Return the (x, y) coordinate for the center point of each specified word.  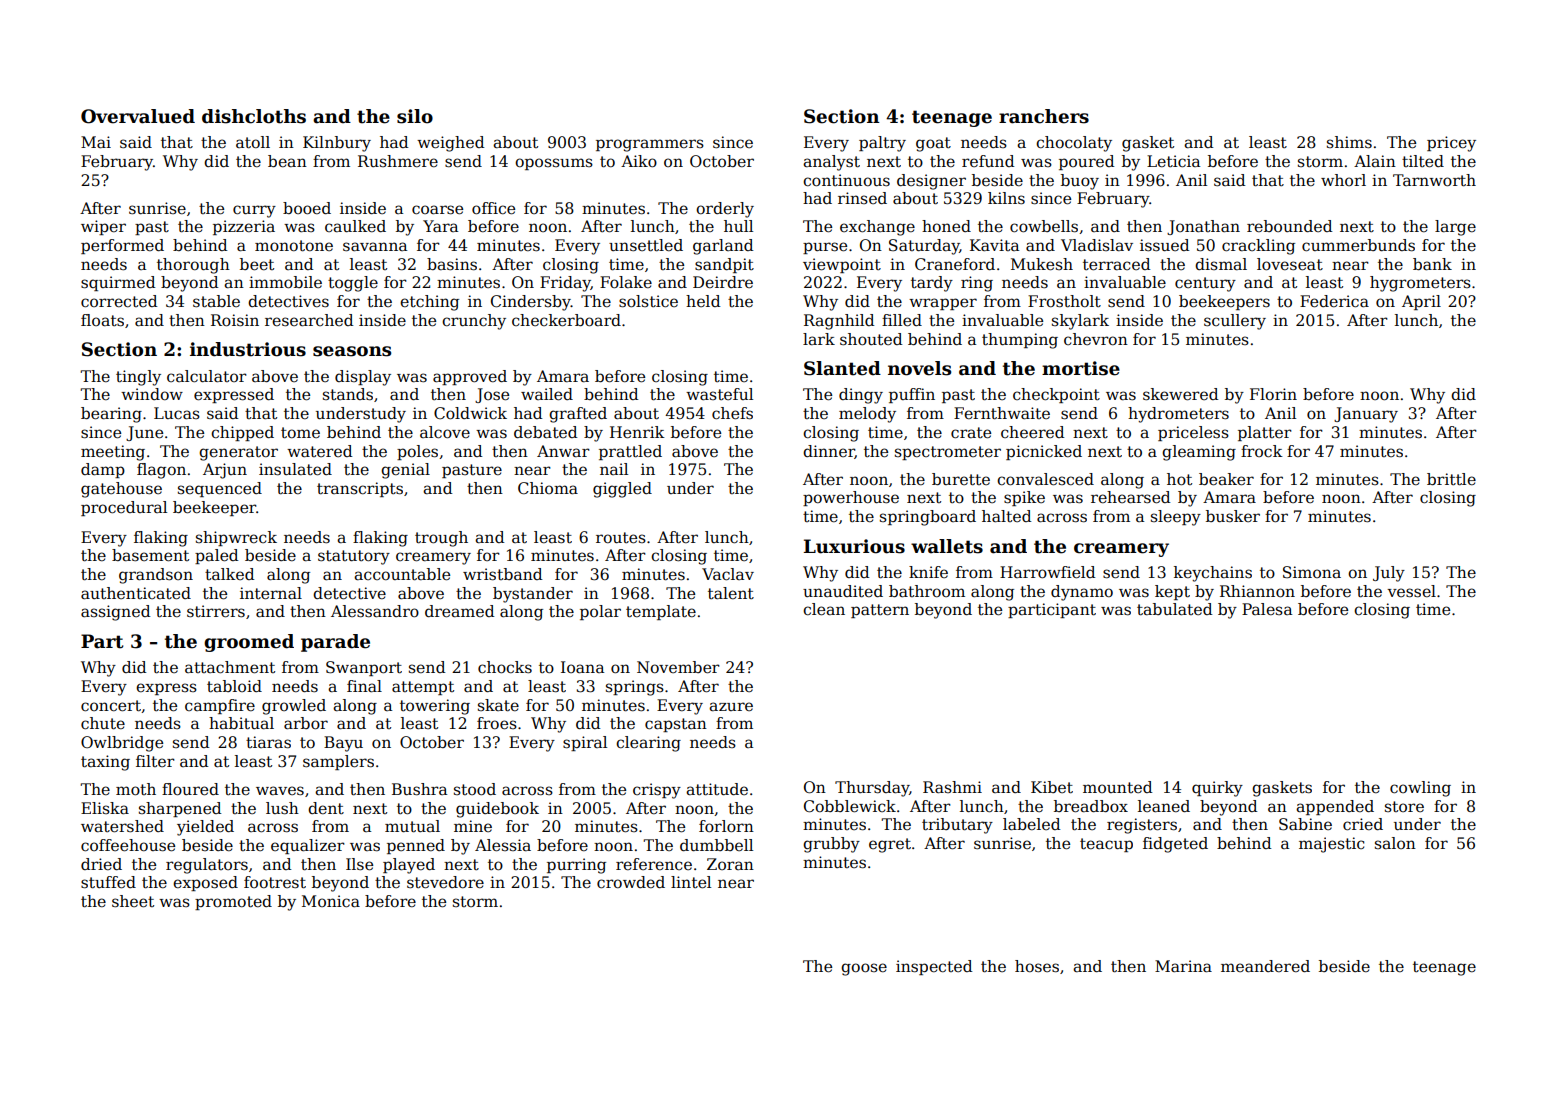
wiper (103, 227)
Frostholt (1064, 301)
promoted (233, 902)
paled (216, 556)
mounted (1117, 787)
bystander (533, 595)
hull (738, 226)
